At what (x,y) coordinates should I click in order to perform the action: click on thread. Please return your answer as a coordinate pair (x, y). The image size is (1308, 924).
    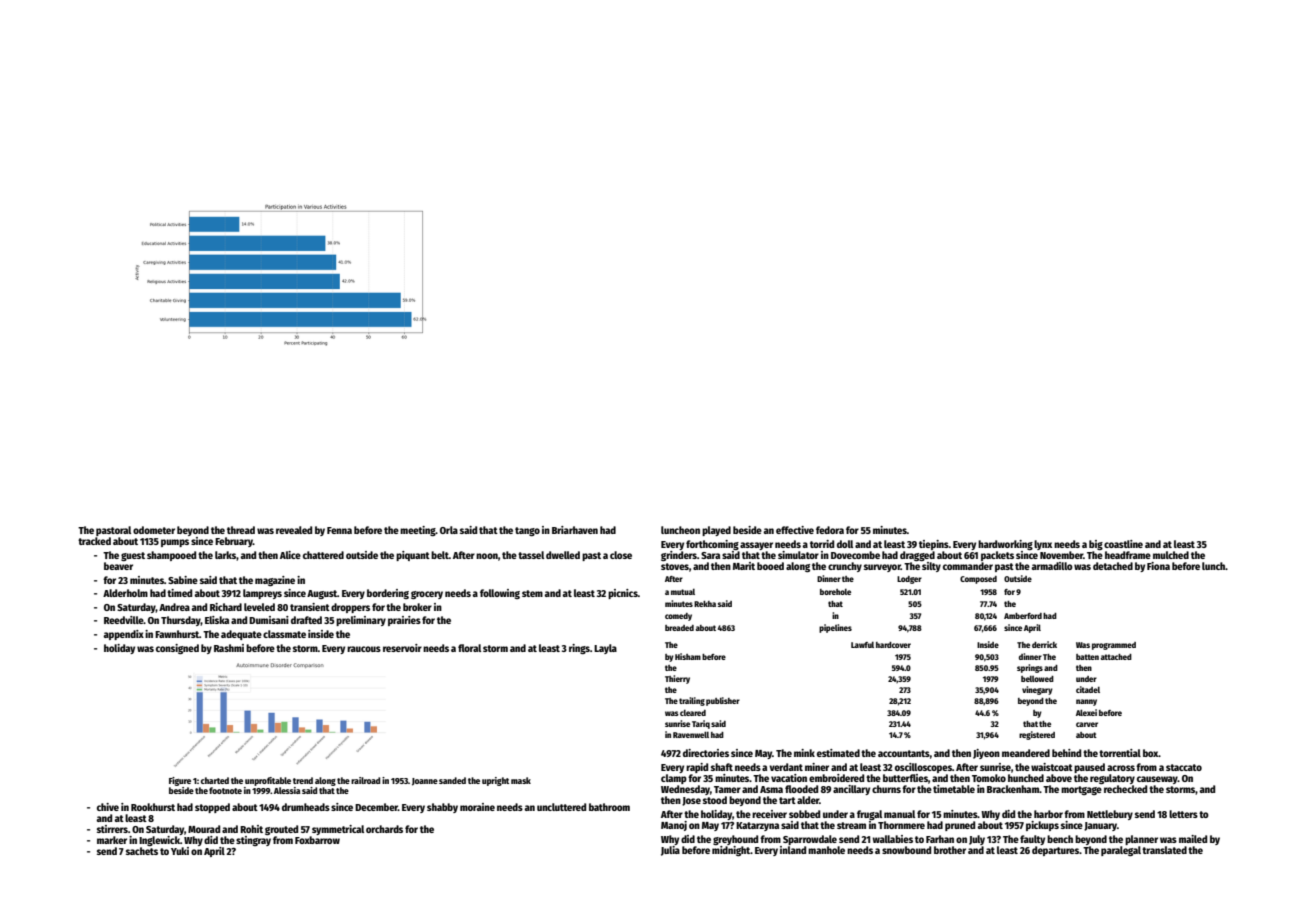
    Looking at the image, I should click on (241, 530).
